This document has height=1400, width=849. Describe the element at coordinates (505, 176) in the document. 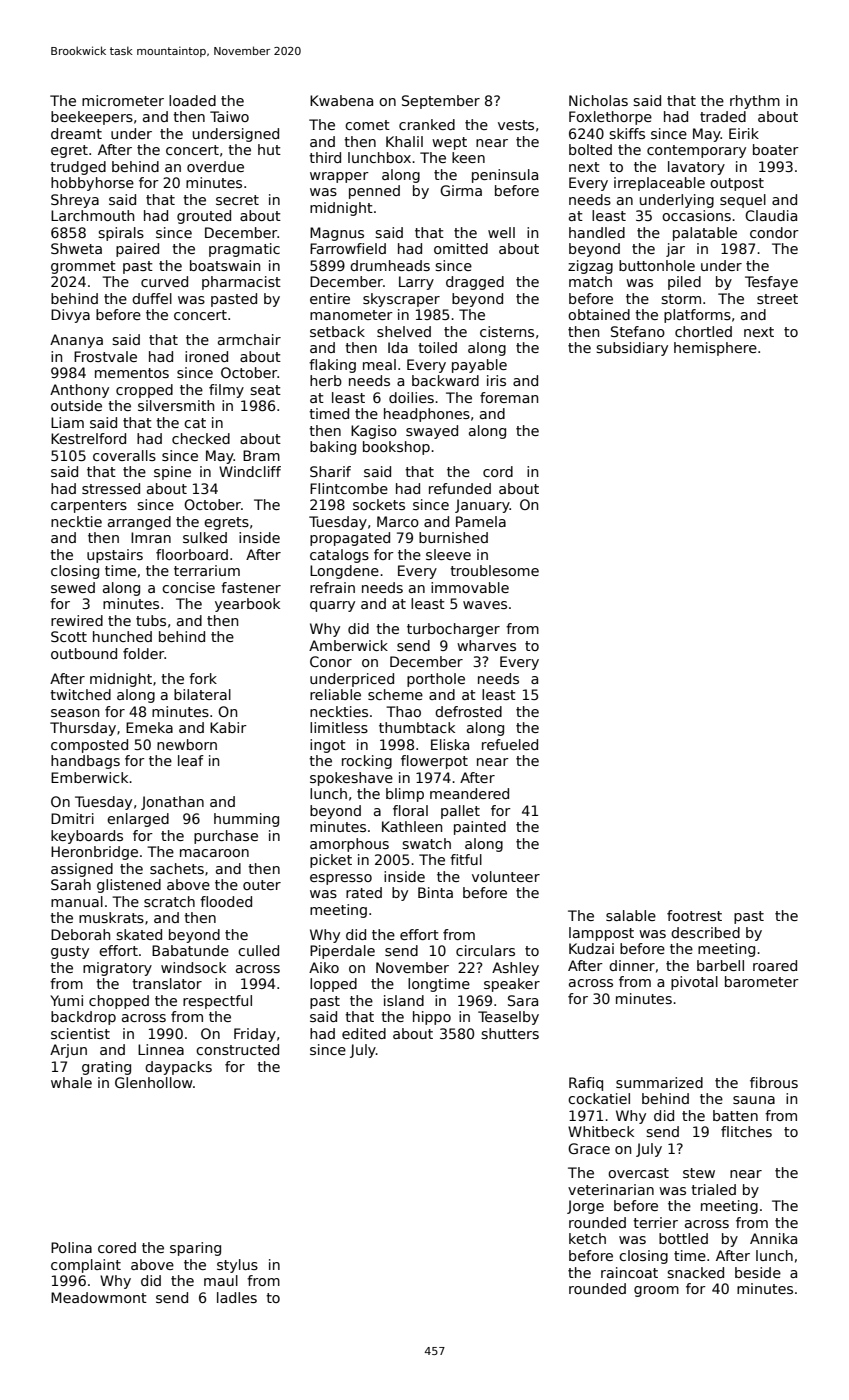

I see `peninsula` at that location.
